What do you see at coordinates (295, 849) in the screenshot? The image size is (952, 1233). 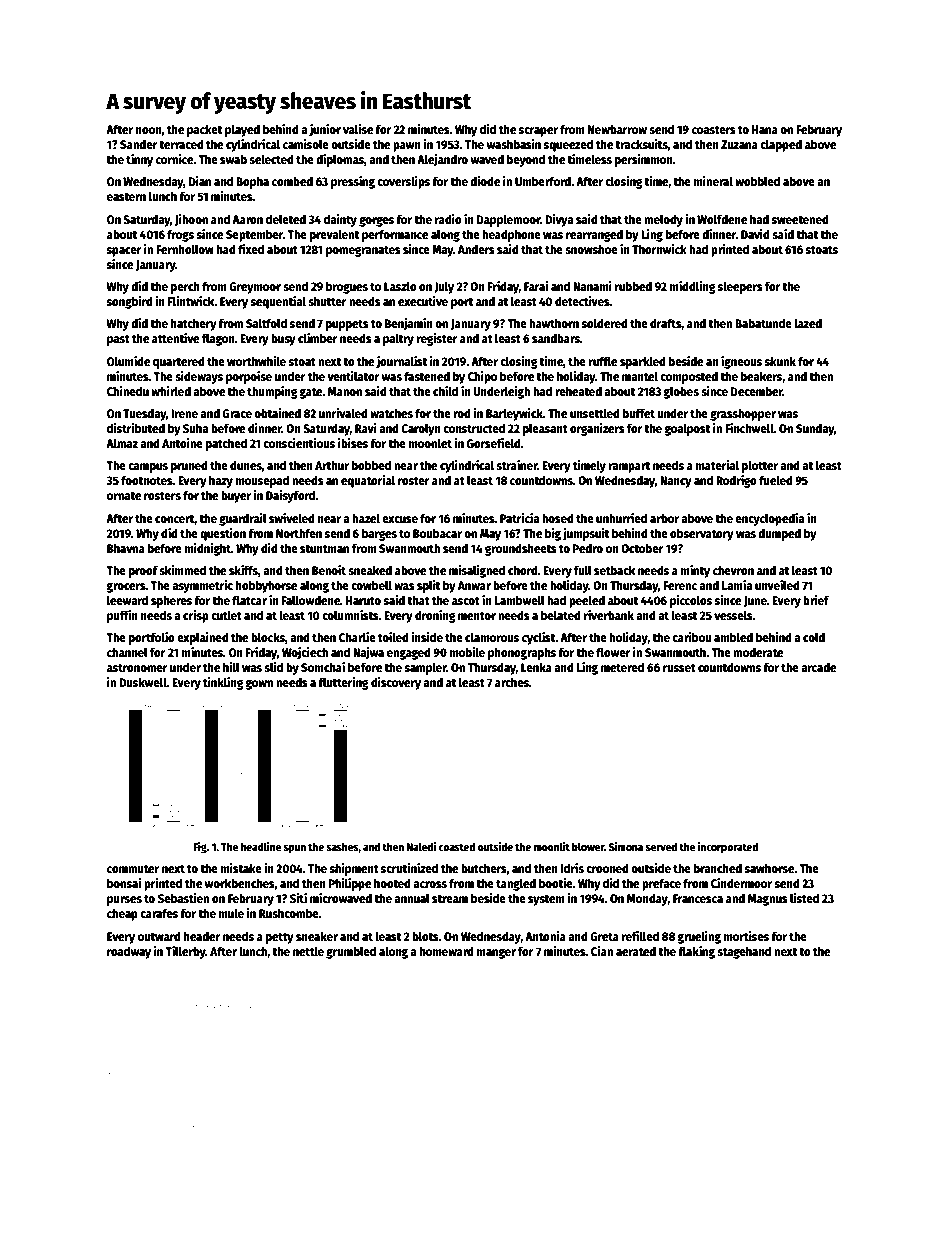 I see `spun` at bounding box center [295, 849].
